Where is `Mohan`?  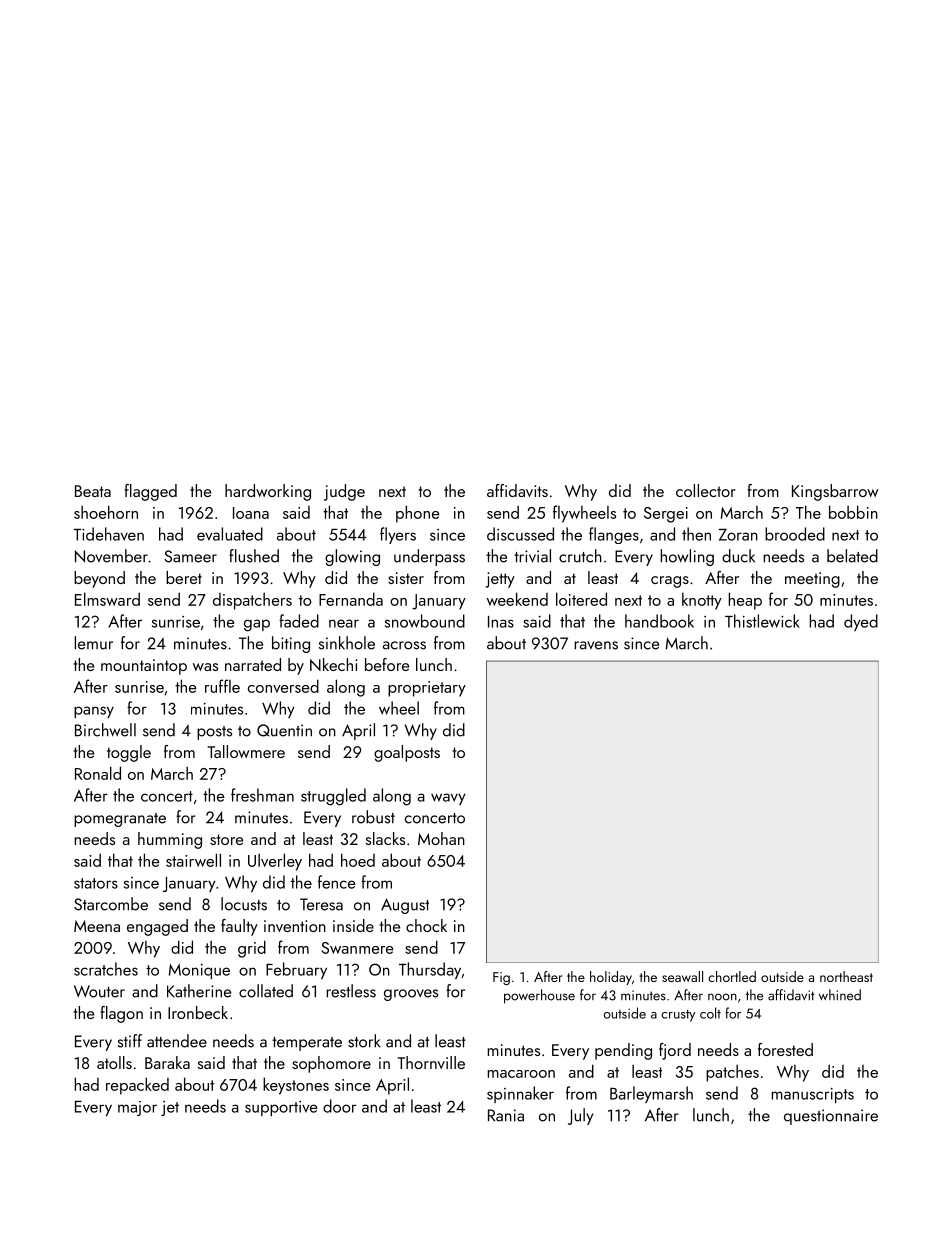
Mohan is located at coordinates (441, 838).
